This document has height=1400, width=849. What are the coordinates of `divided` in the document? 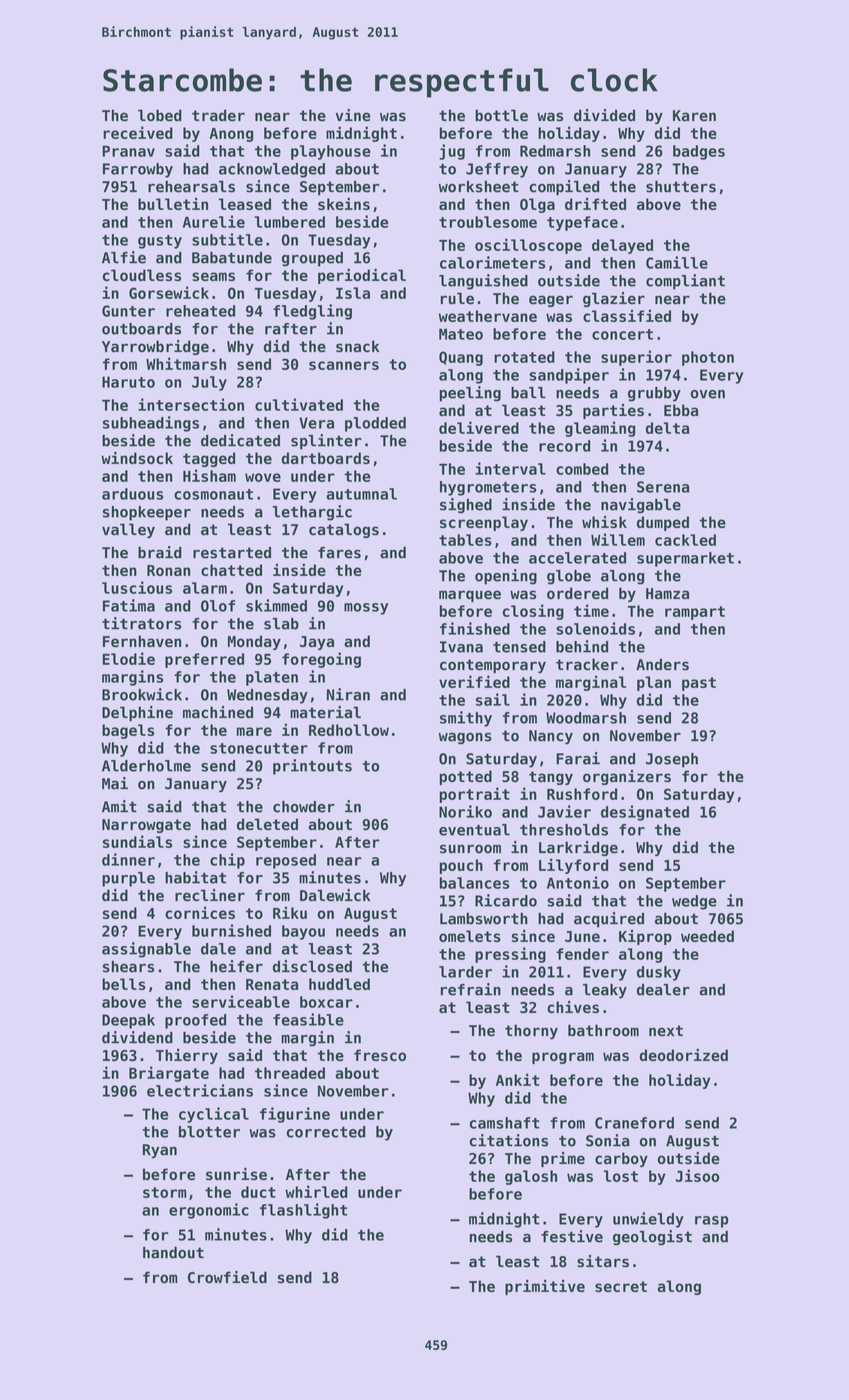 It's located at (604, 115).
